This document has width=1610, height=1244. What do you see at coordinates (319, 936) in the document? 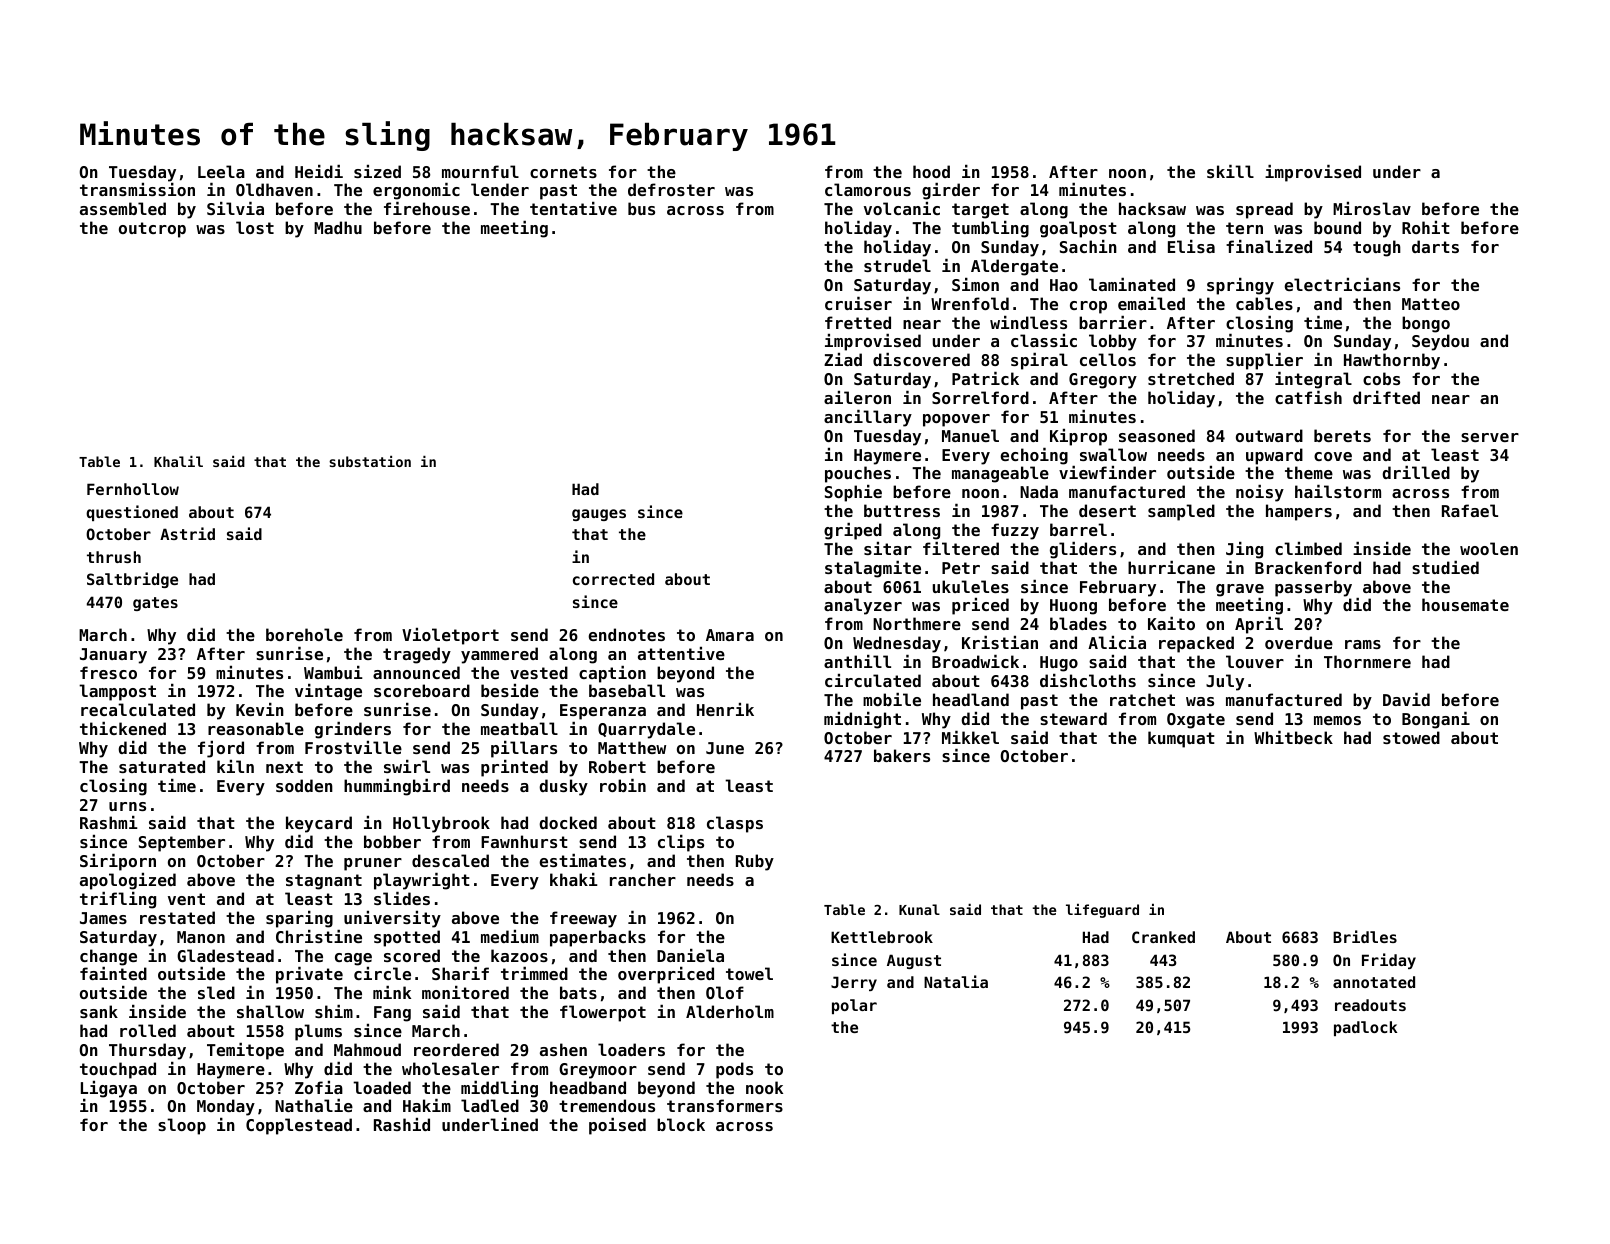
I see `Christine` at bounding box center [319, 936].
